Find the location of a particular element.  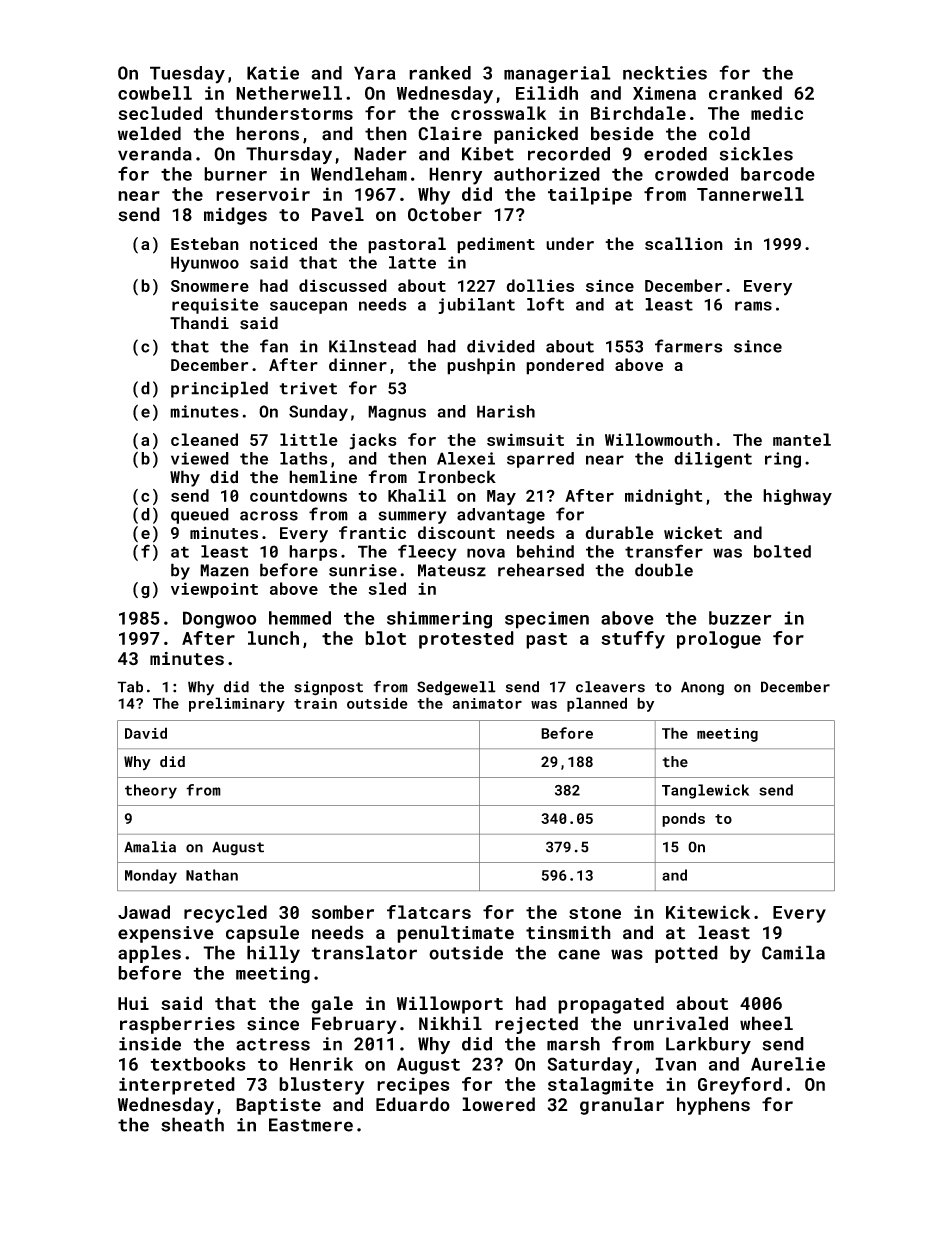

Camila is located at coordinates (793, 952).
